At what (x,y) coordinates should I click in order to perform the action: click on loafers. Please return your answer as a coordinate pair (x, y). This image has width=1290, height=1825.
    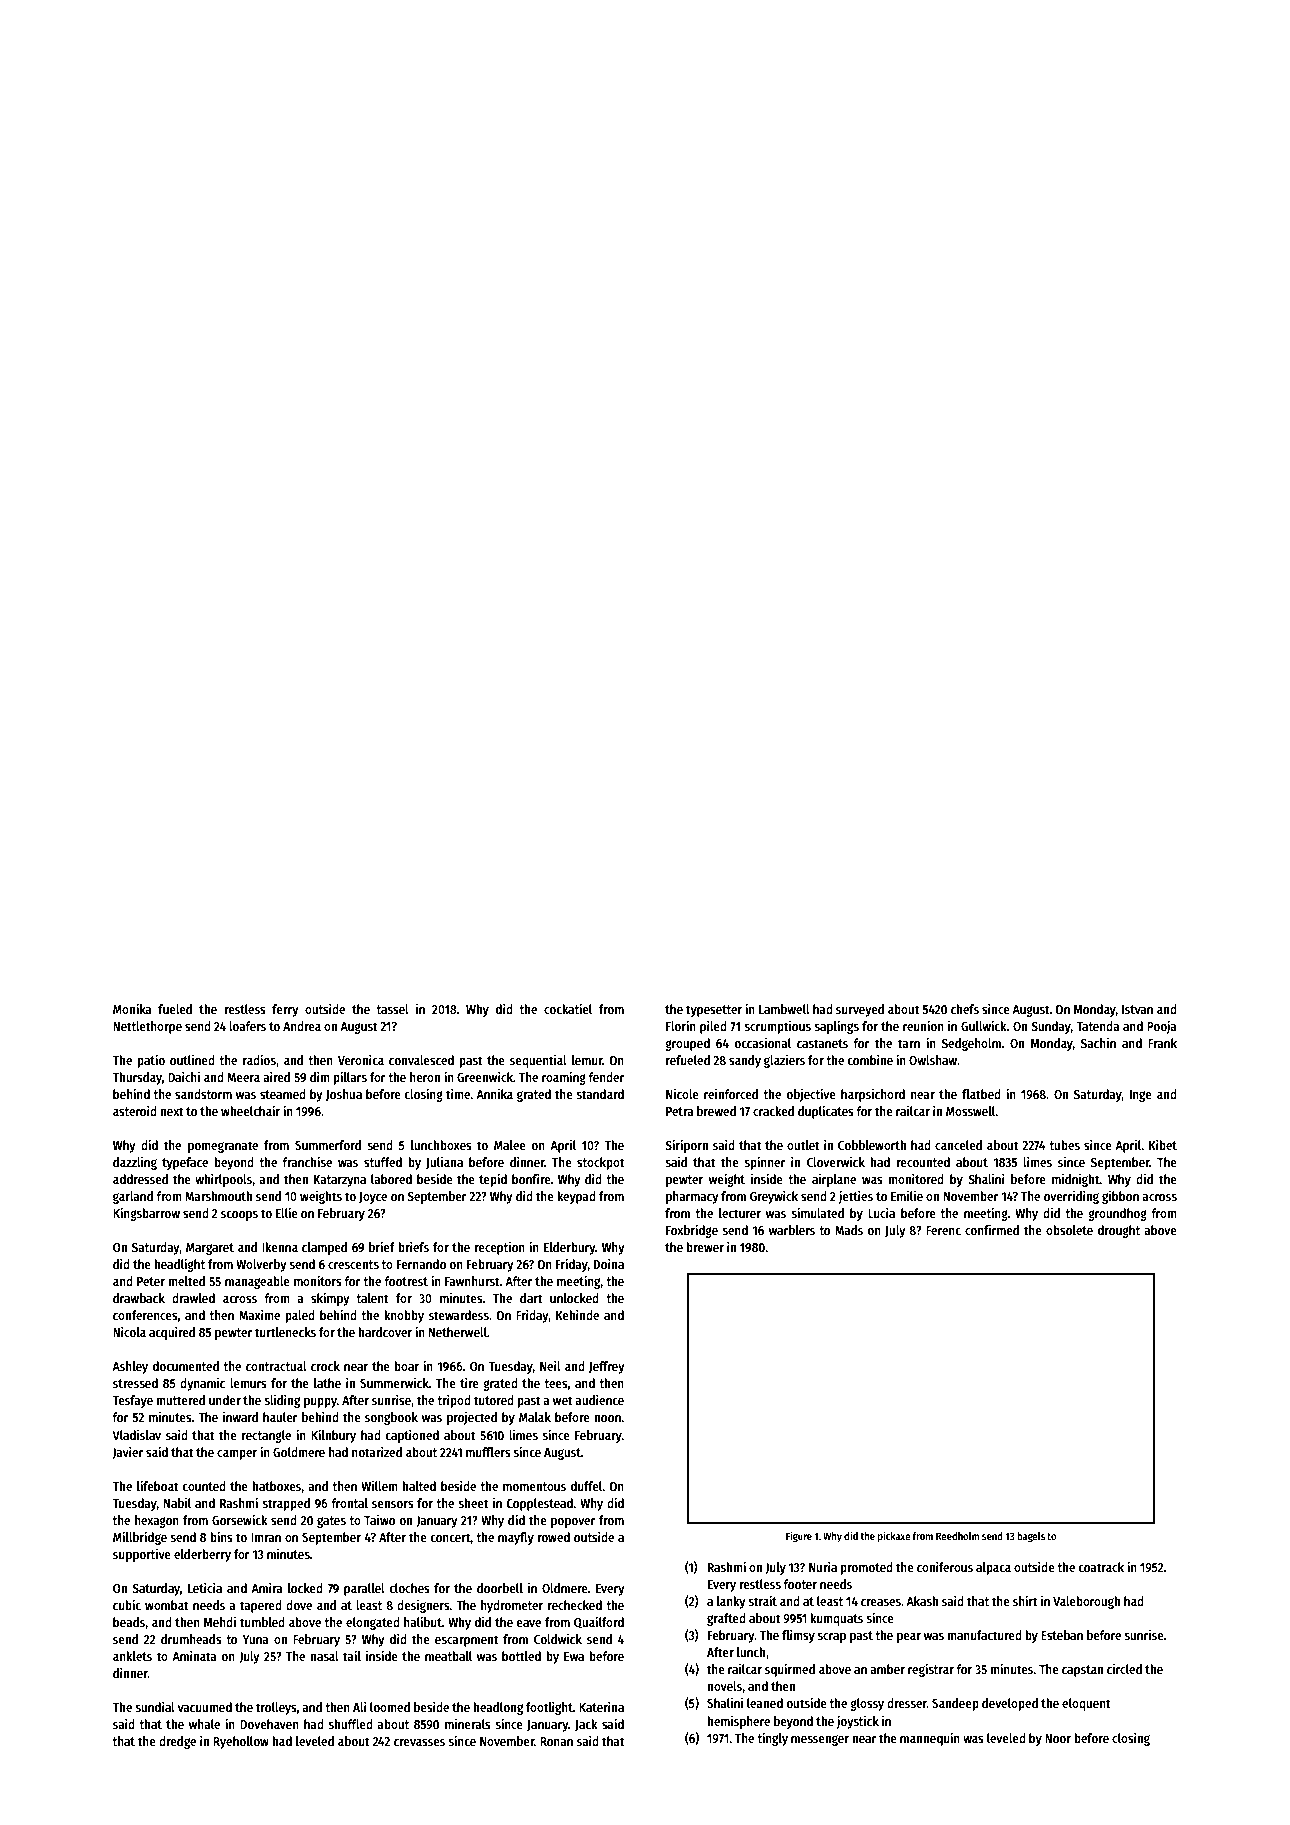
    Looking at the image, I should click on (247, 1026).
